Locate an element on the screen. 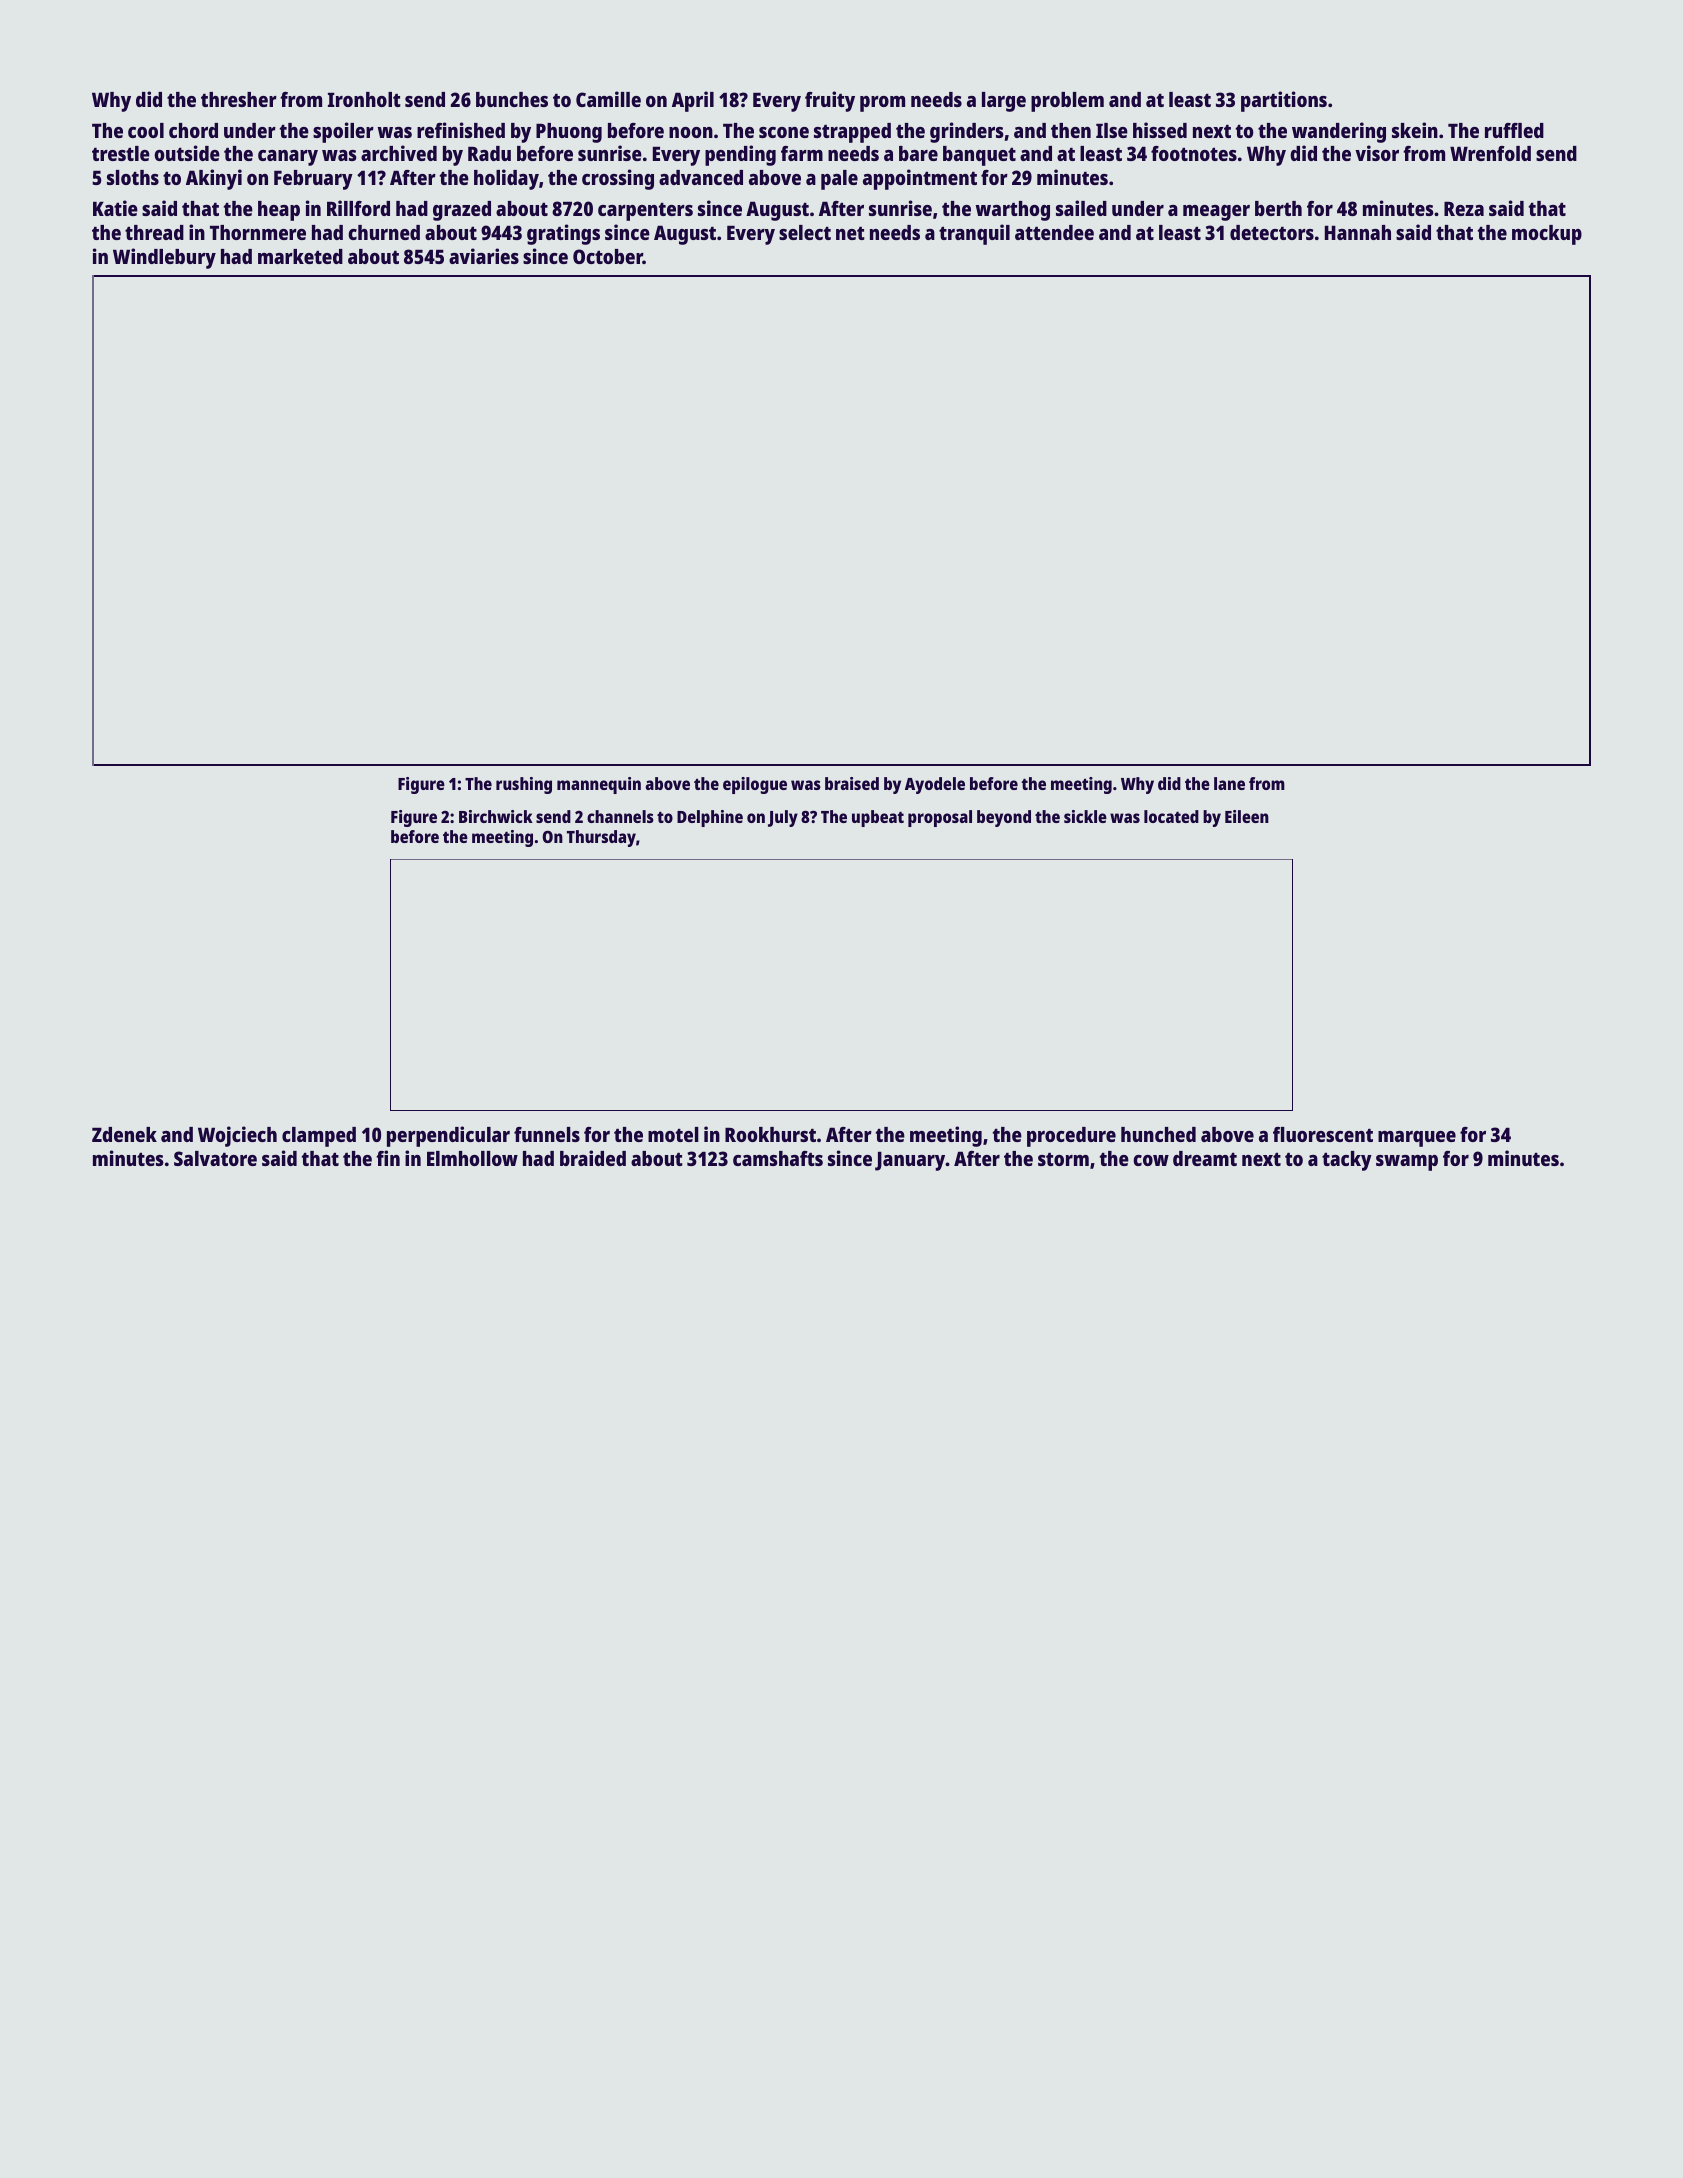  aviaries is located at coordinates (484, 256).
